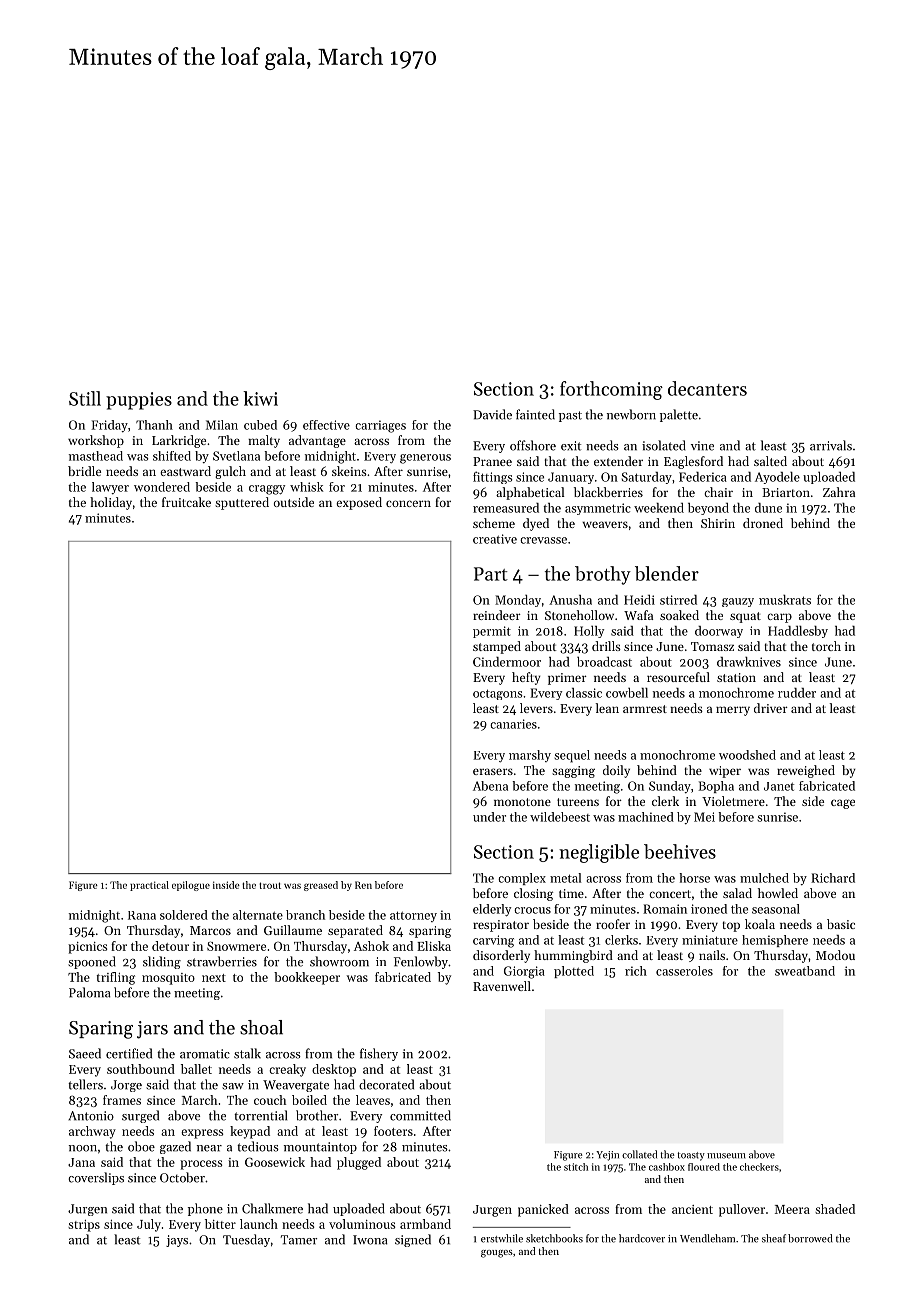  I want to click on armrest, so click(645, 709).
